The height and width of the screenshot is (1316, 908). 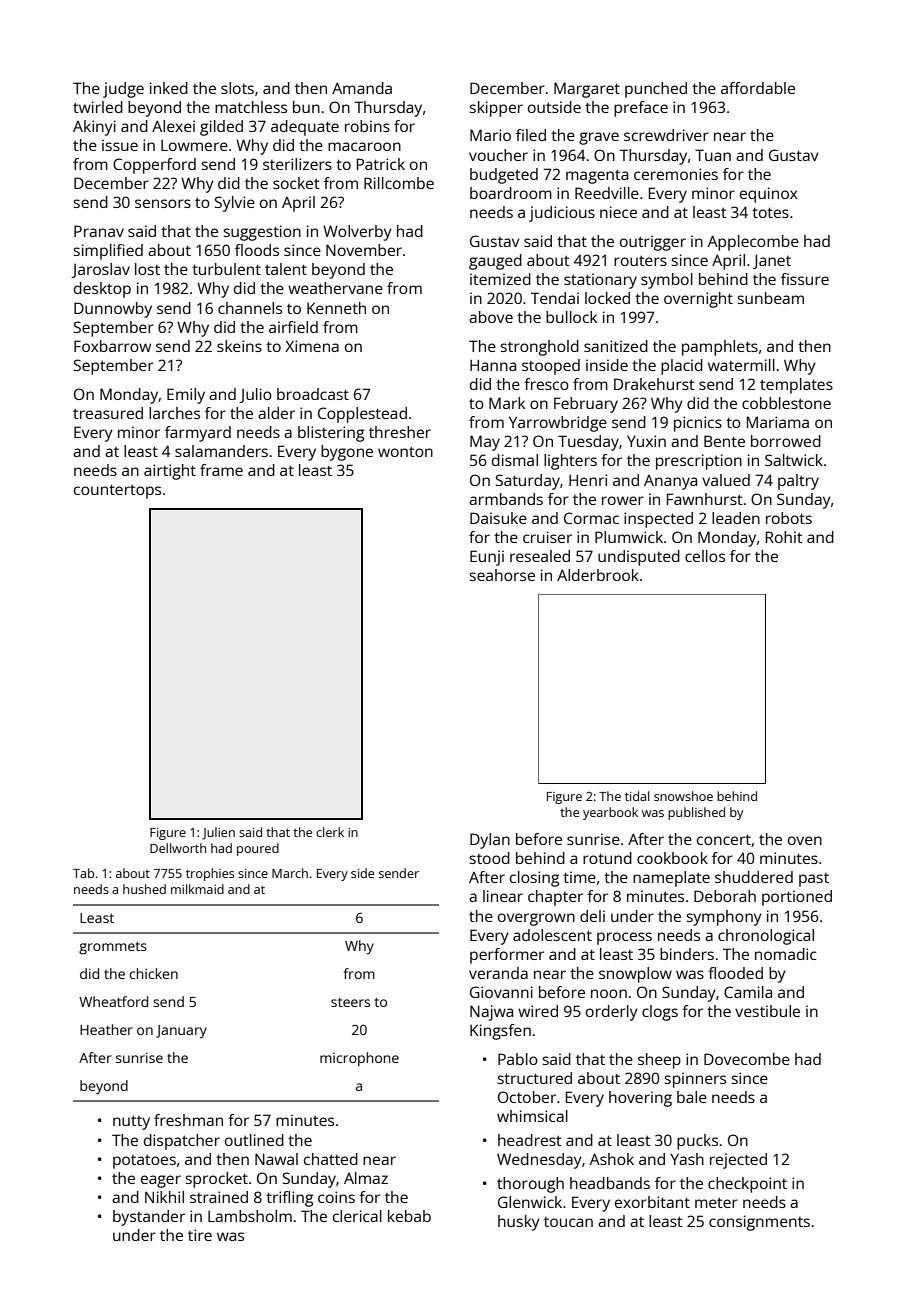 What do you see at coordinates (805, 840) in the screenshot?
I see `oven` at bounding box center [805, 840].
